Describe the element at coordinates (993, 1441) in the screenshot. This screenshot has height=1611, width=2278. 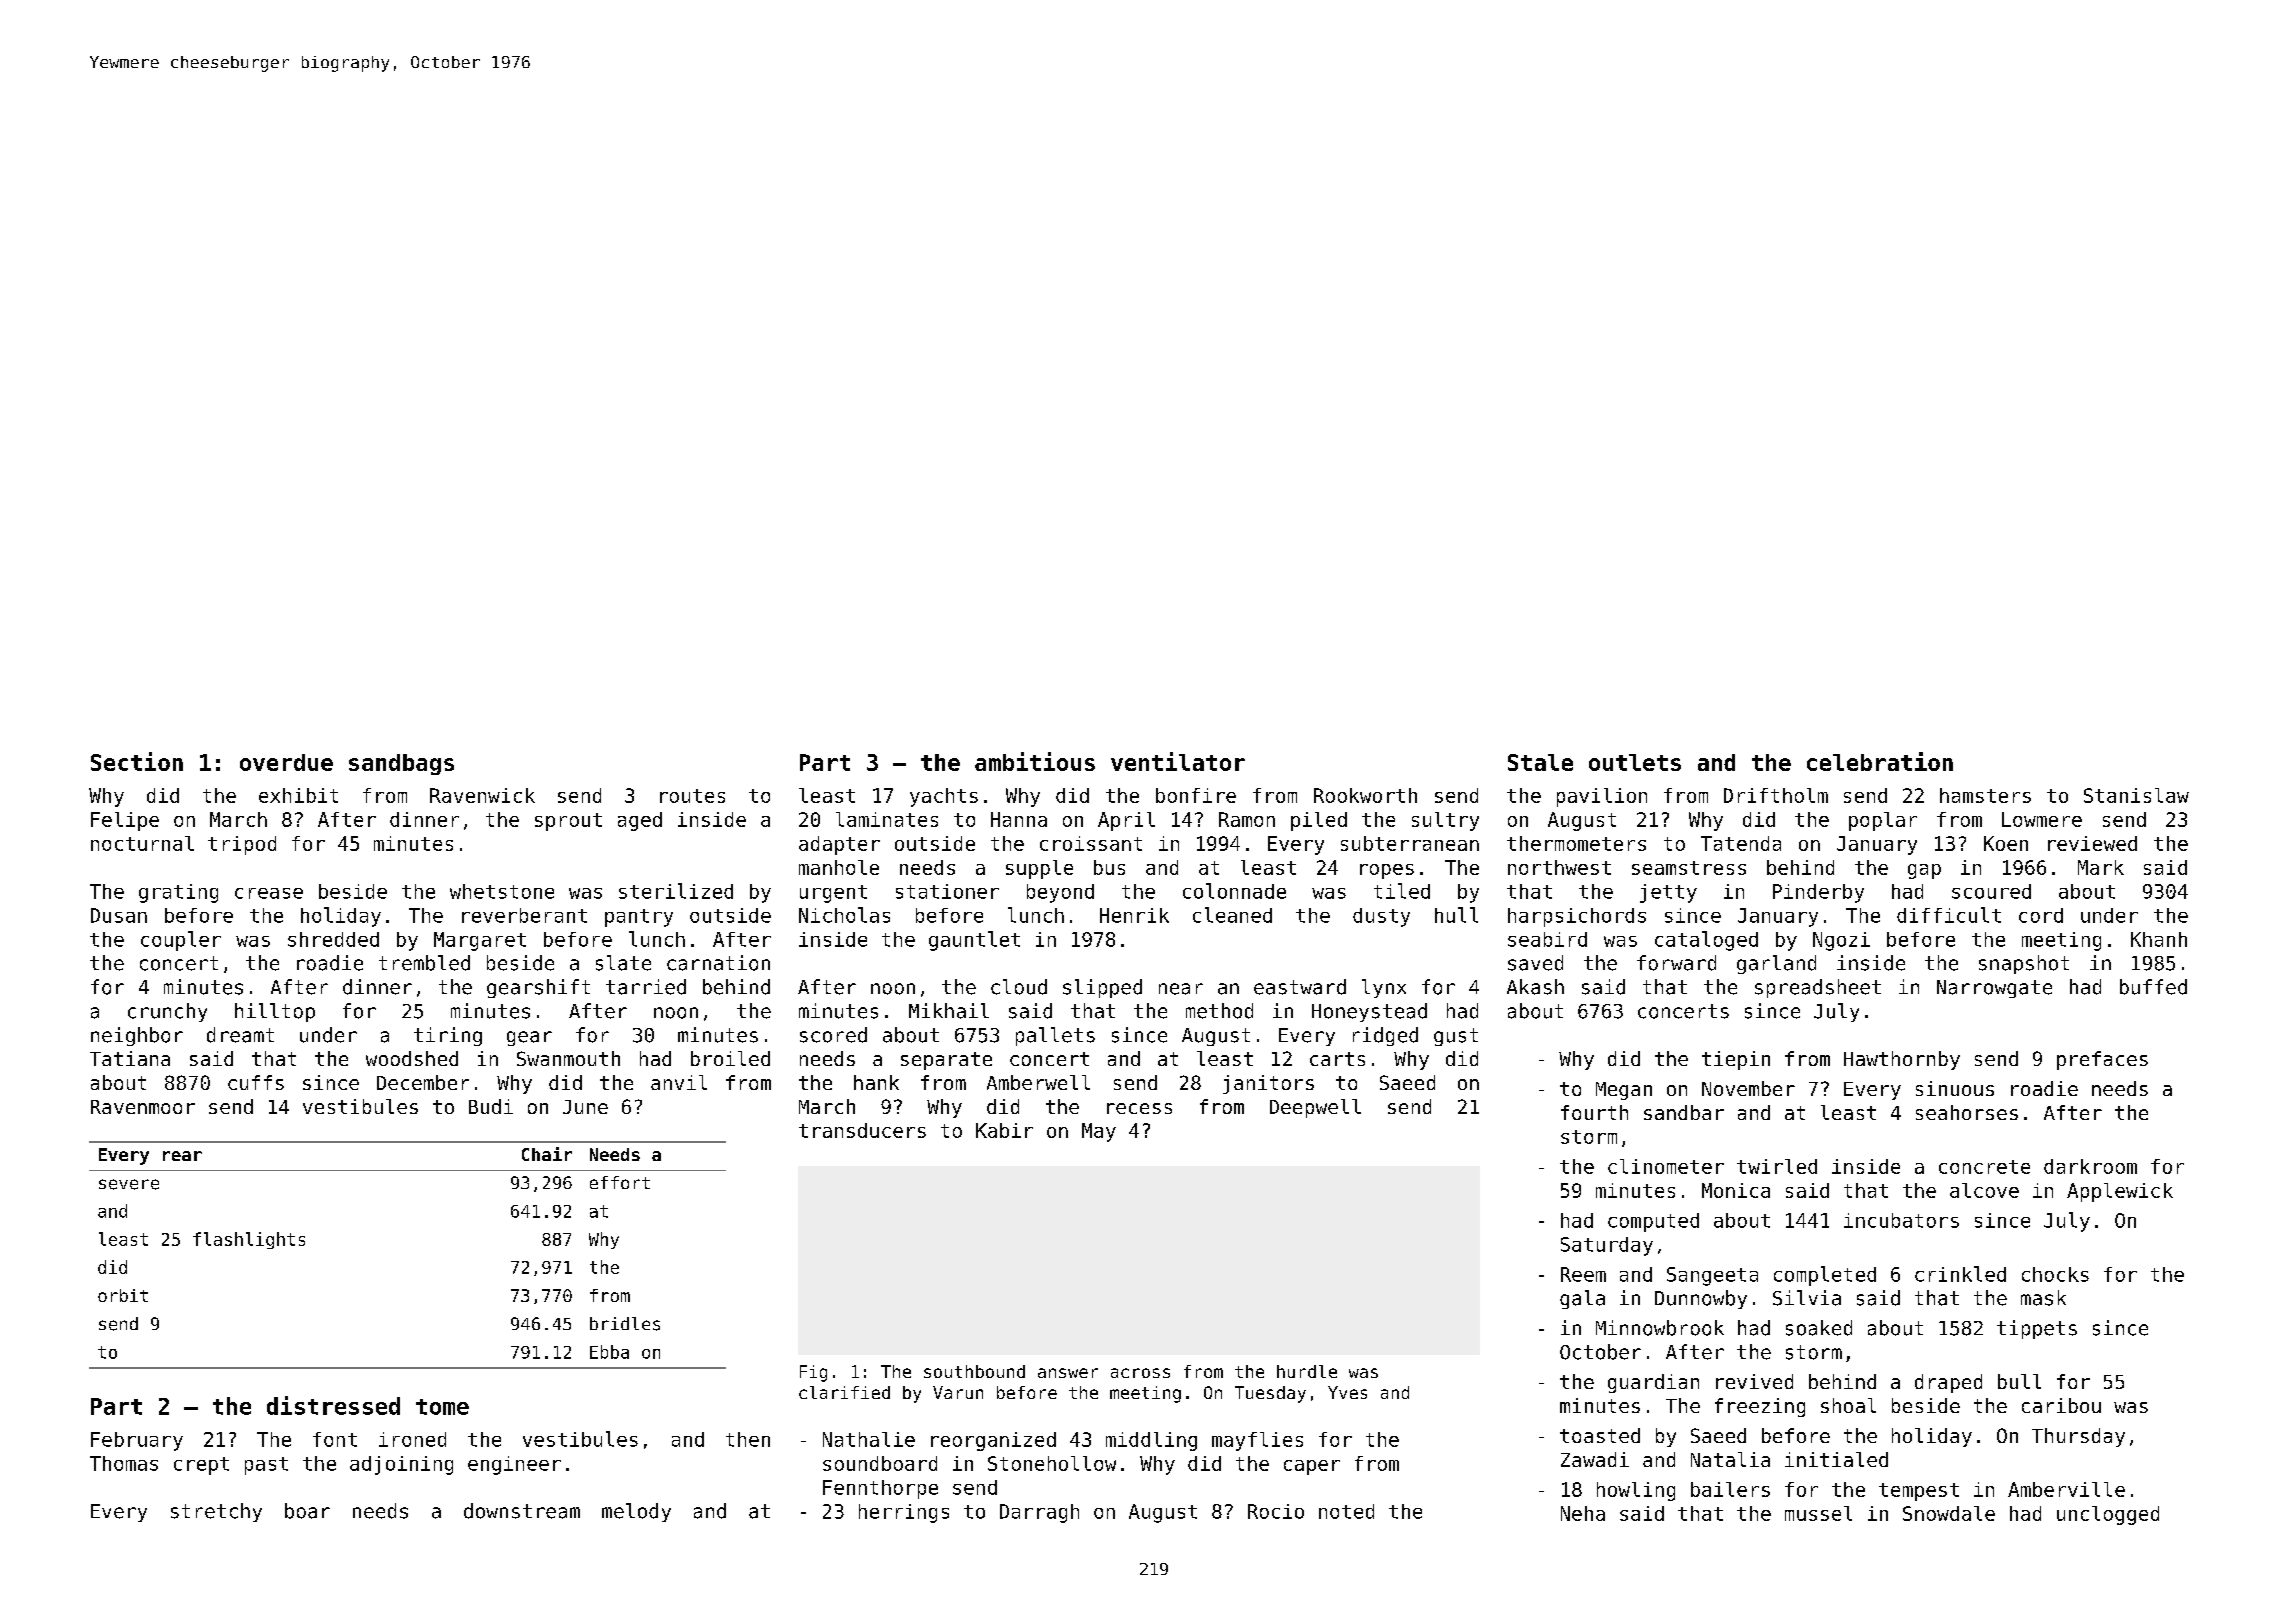
I see `reorganized` at that location.
